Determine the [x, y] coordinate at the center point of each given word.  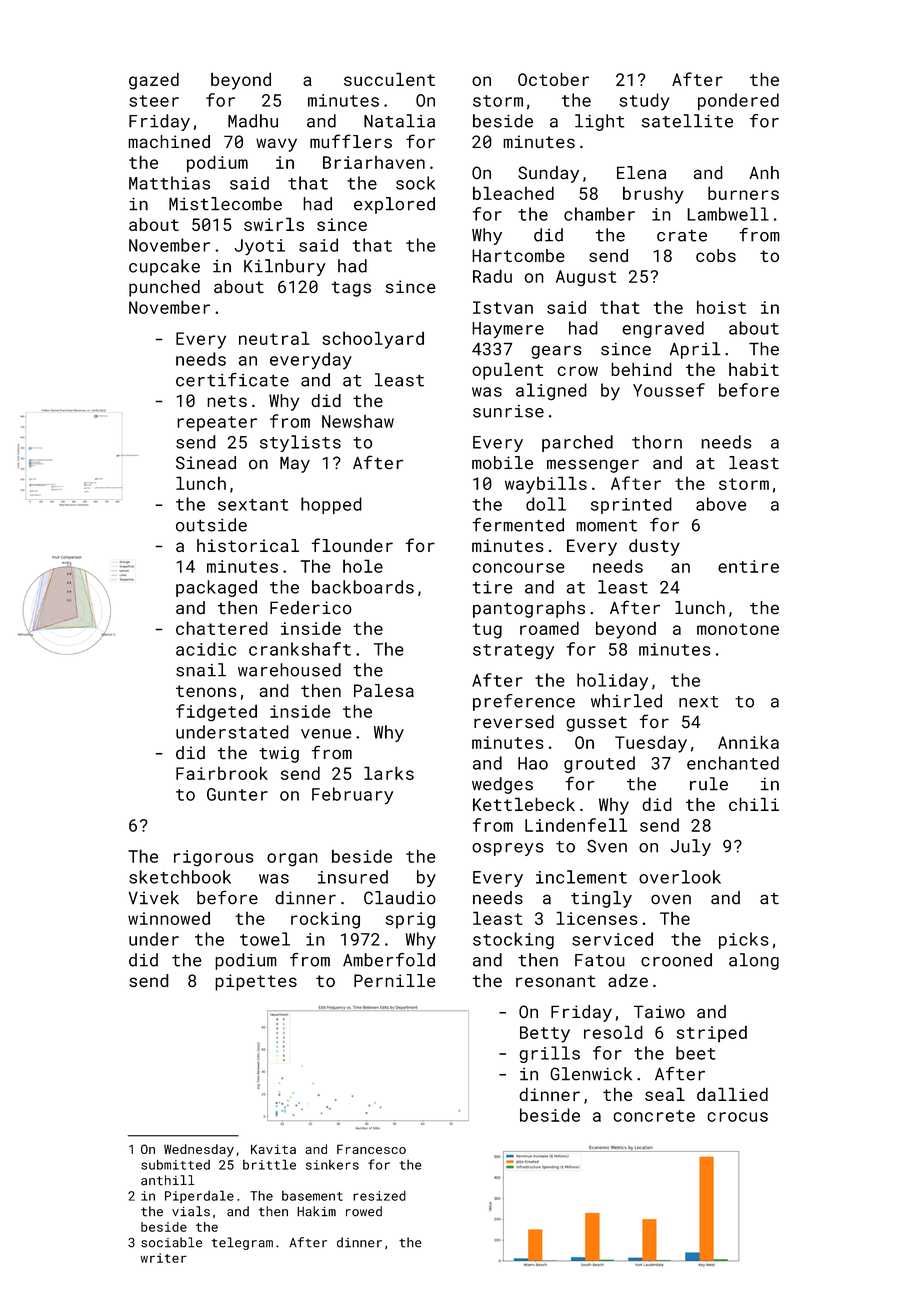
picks [743, 940]
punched [164, 288]
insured [353, 877]
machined [169, 142]
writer [163, 1258]
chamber [599, 214]
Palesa [384, 690]
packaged [216, 588]
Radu [492, 276]
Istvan [503, 307]
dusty [654, 547]
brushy [653, 195]
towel [265, 939]
